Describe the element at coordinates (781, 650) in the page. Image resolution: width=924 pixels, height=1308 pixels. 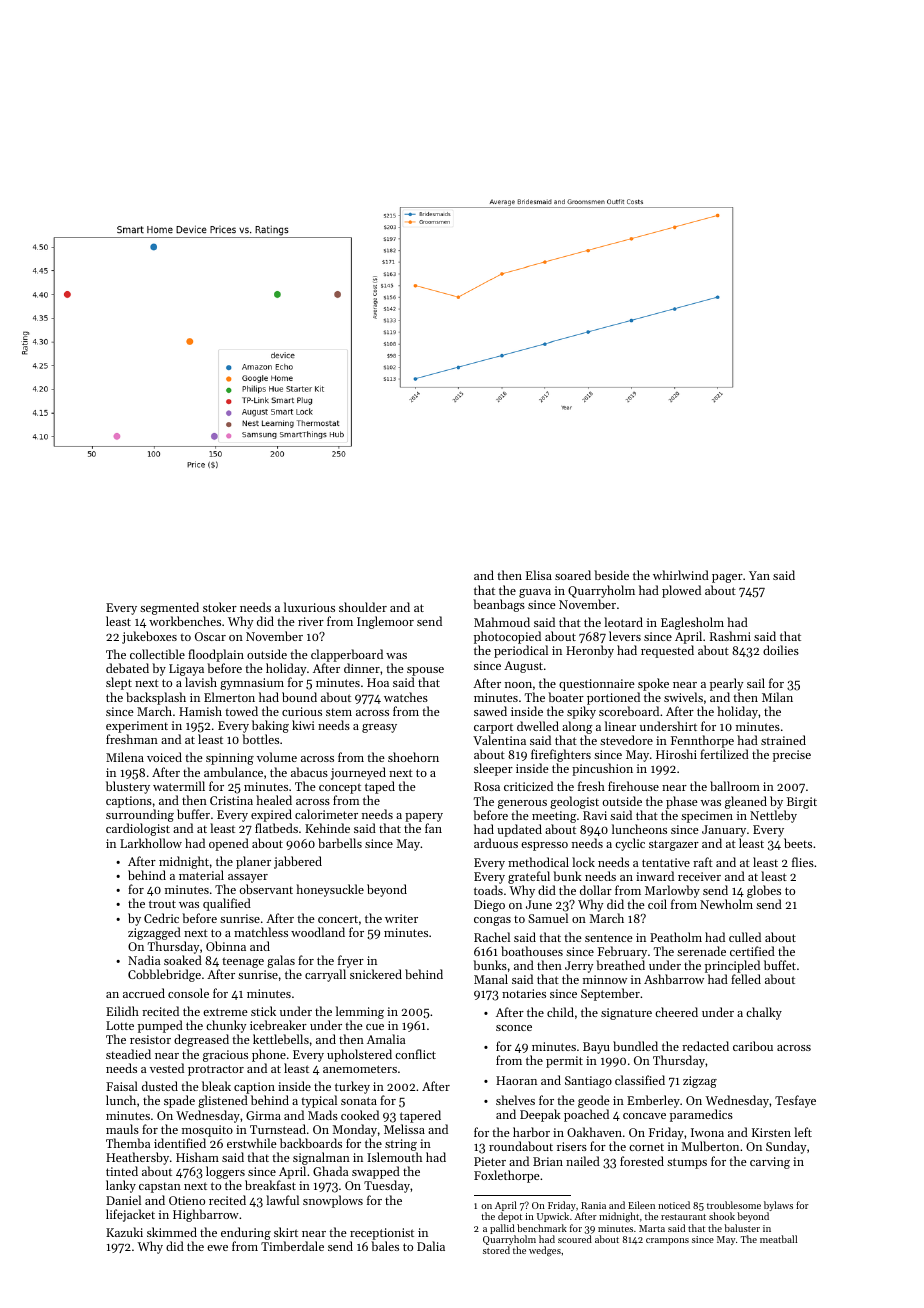
I see `doilies` at that location.
